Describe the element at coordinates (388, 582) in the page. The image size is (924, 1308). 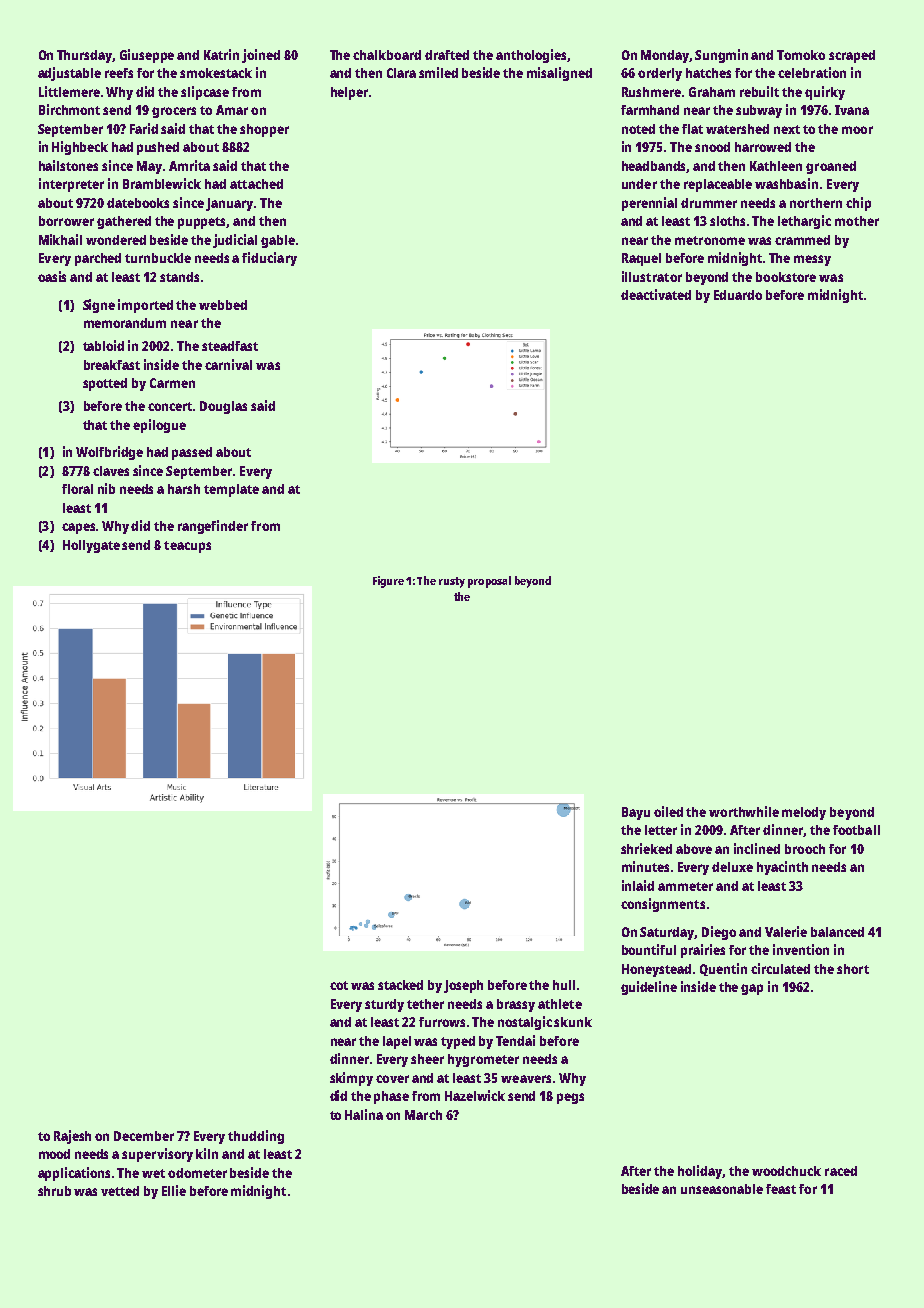
I see `Figure` at that location.
